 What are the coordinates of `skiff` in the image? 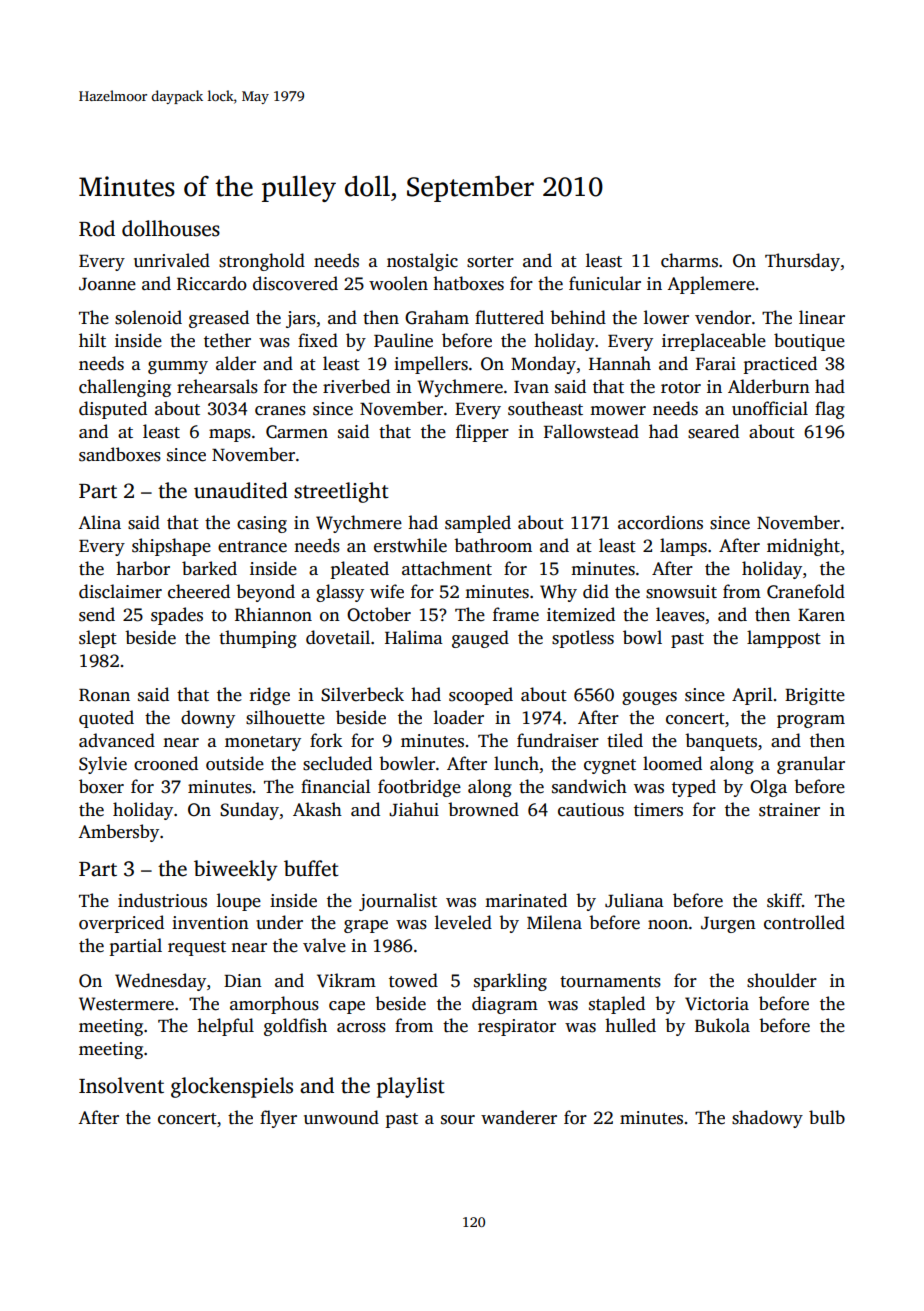 It's located at (784, 900).
